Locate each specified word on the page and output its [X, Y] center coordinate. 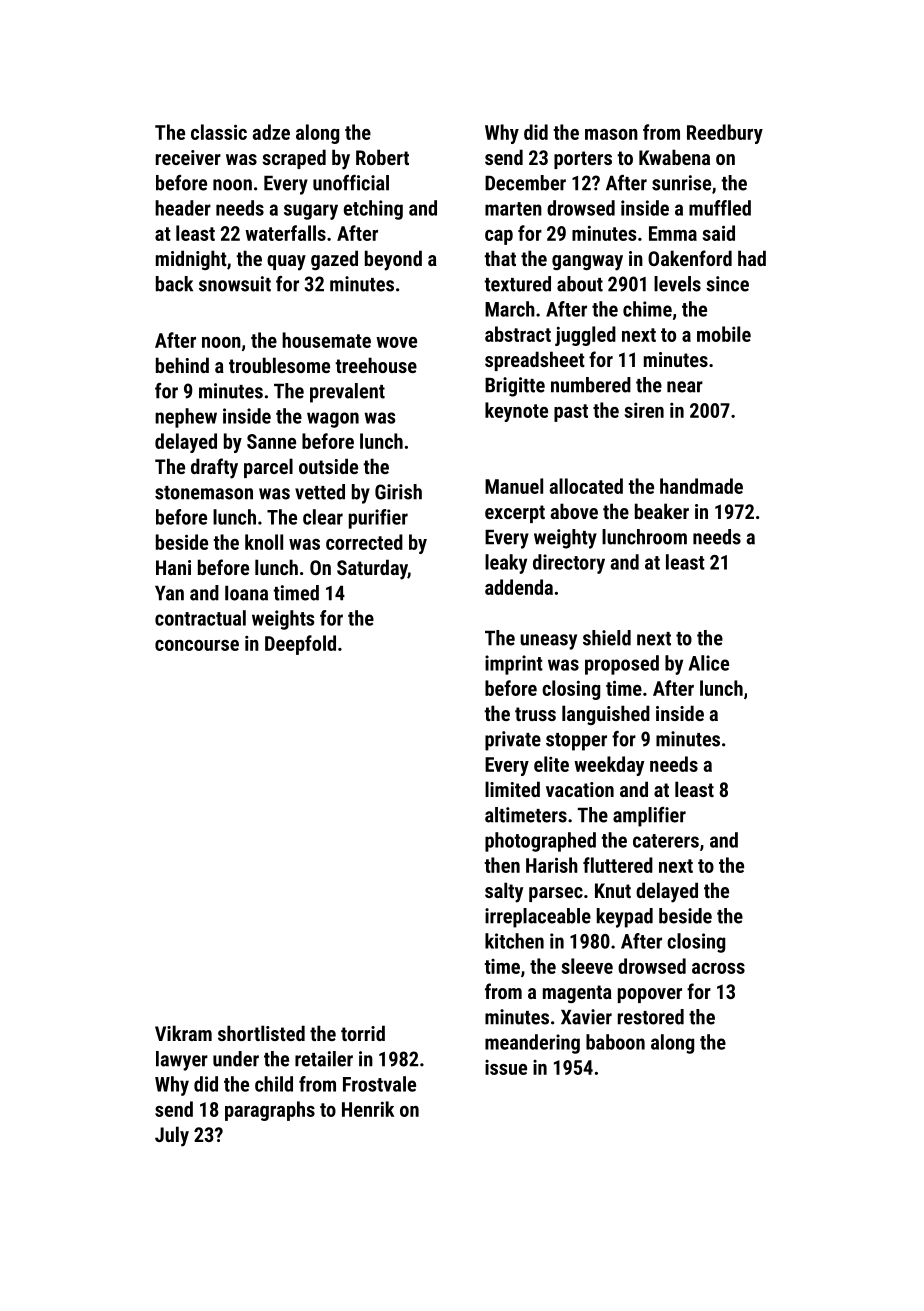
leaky [506, 564]
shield [607, 638]
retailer [324, 1059]
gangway [587, 263]
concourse [197, 645]
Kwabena [674, 157]
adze [271, 132]
